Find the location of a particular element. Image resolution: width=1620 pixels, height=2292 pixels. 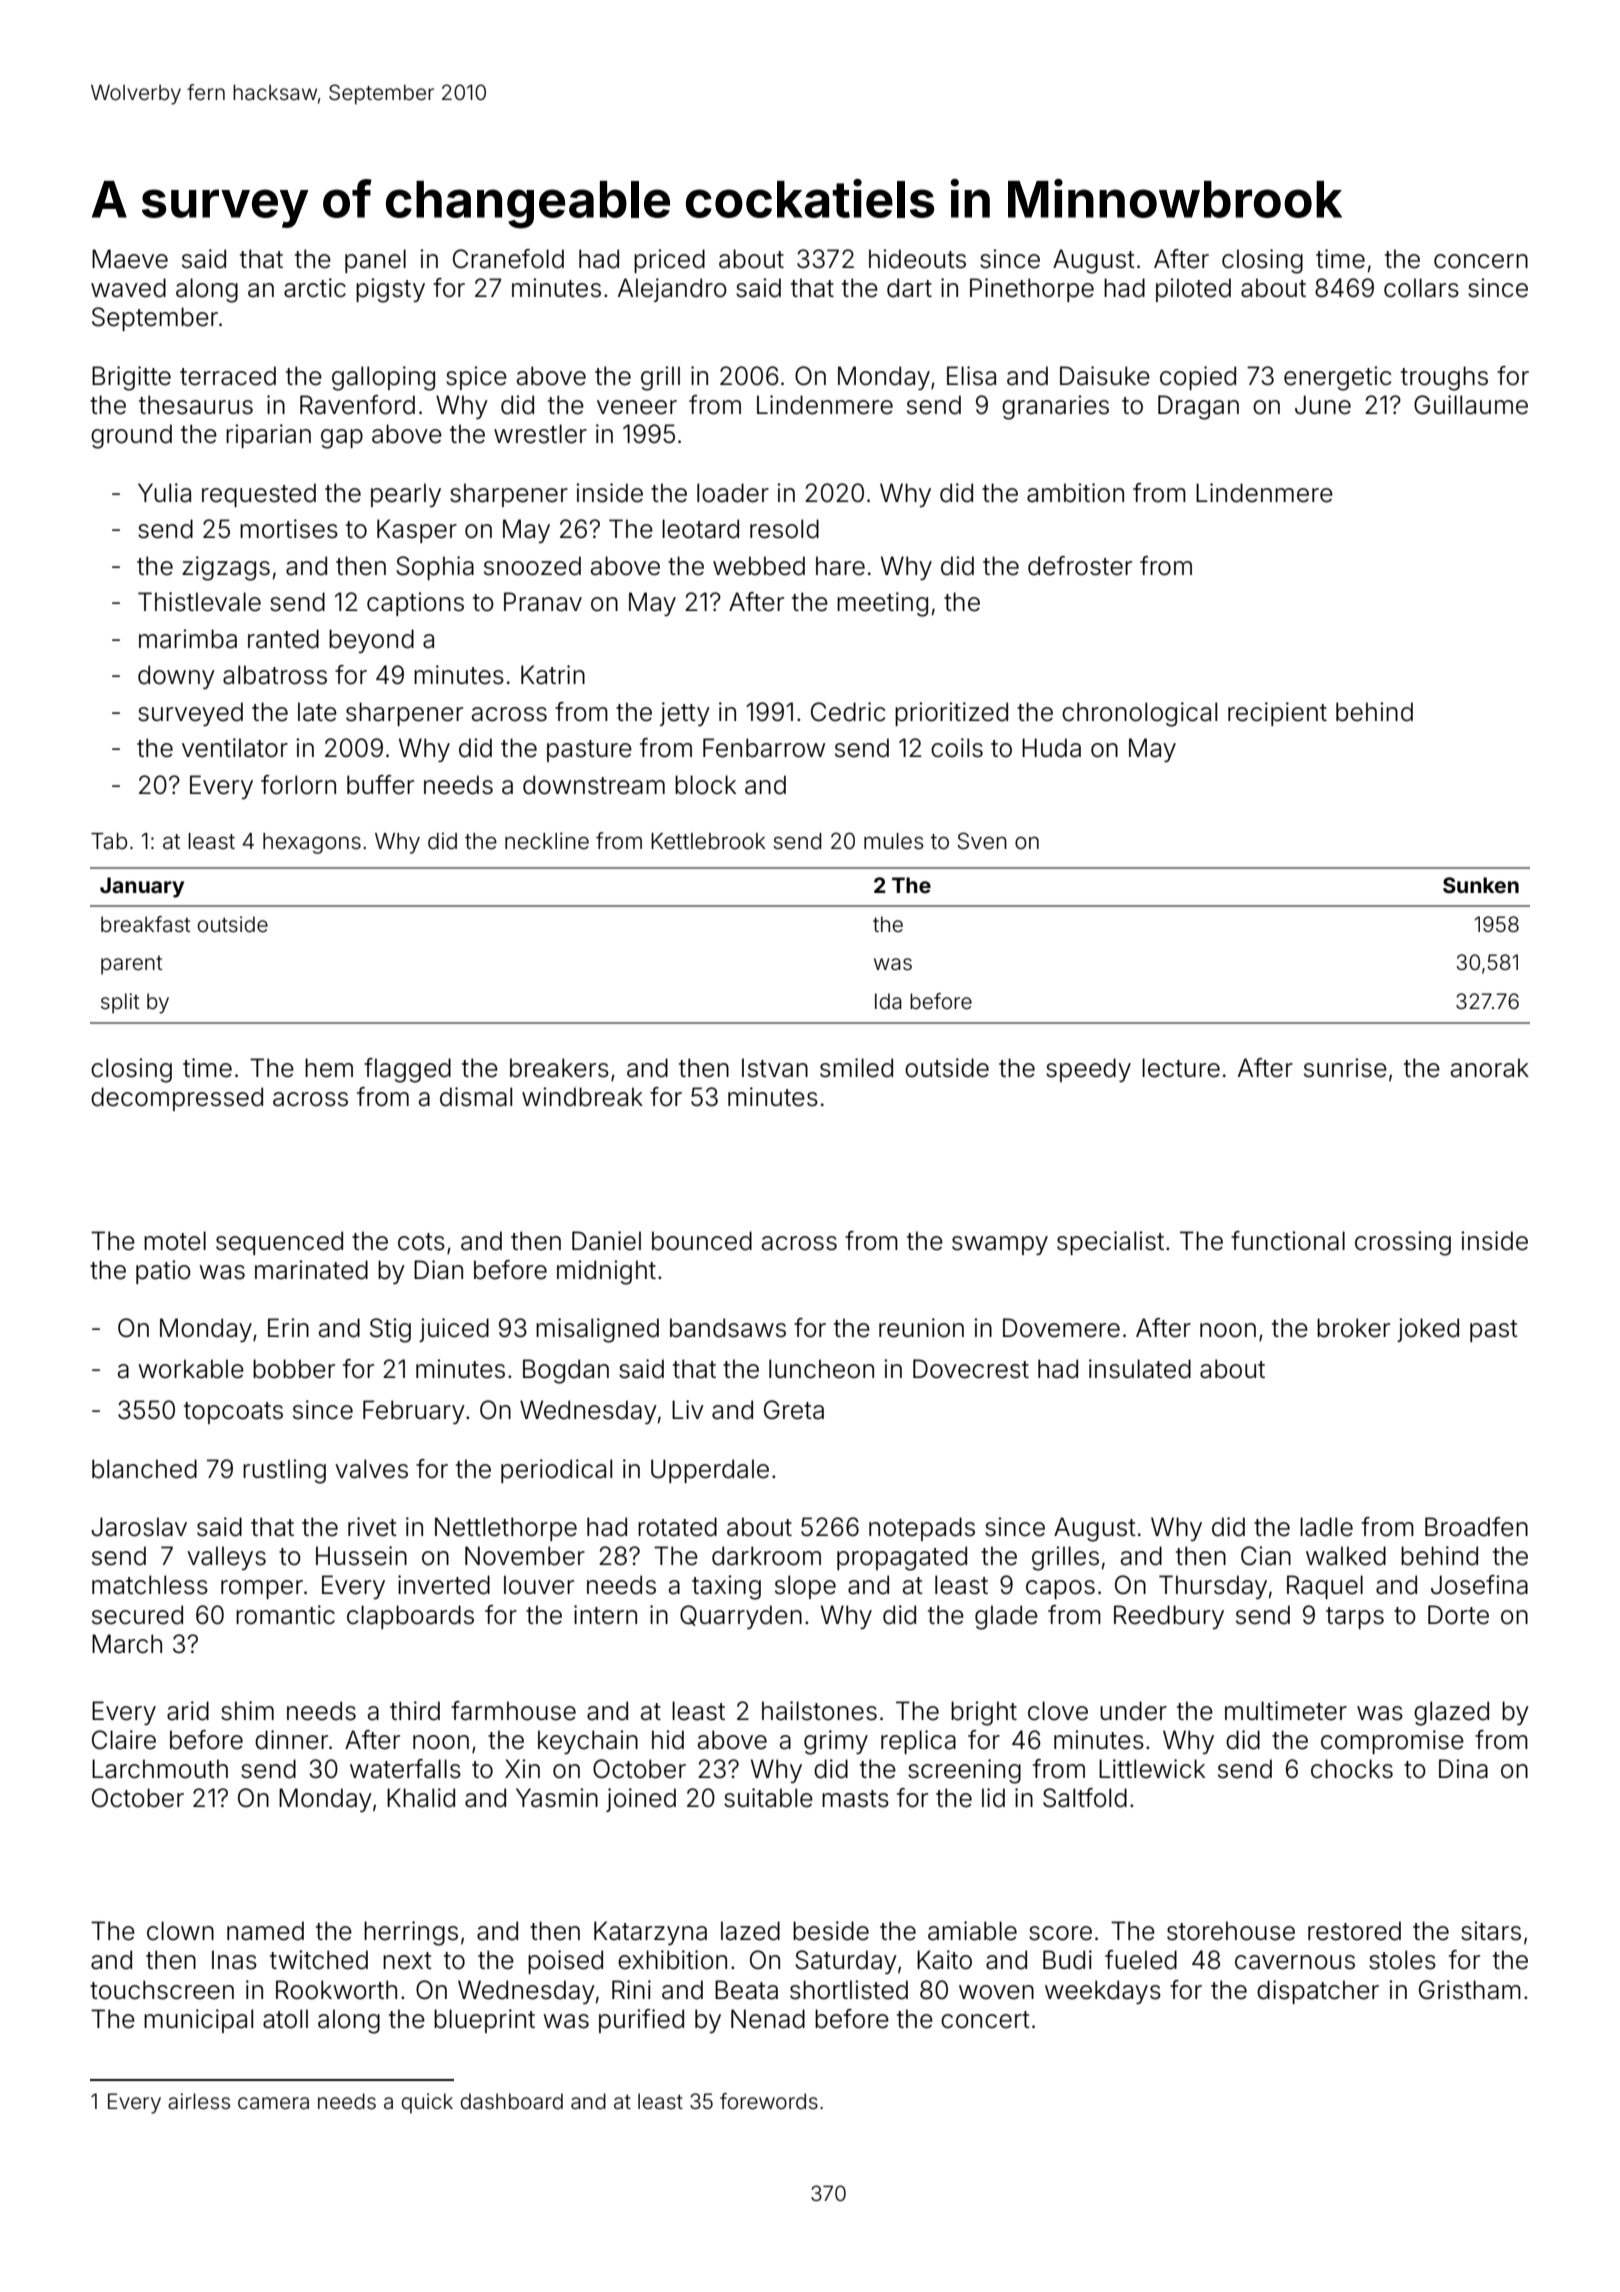

Sophia is located at coordinates (435, 568).
